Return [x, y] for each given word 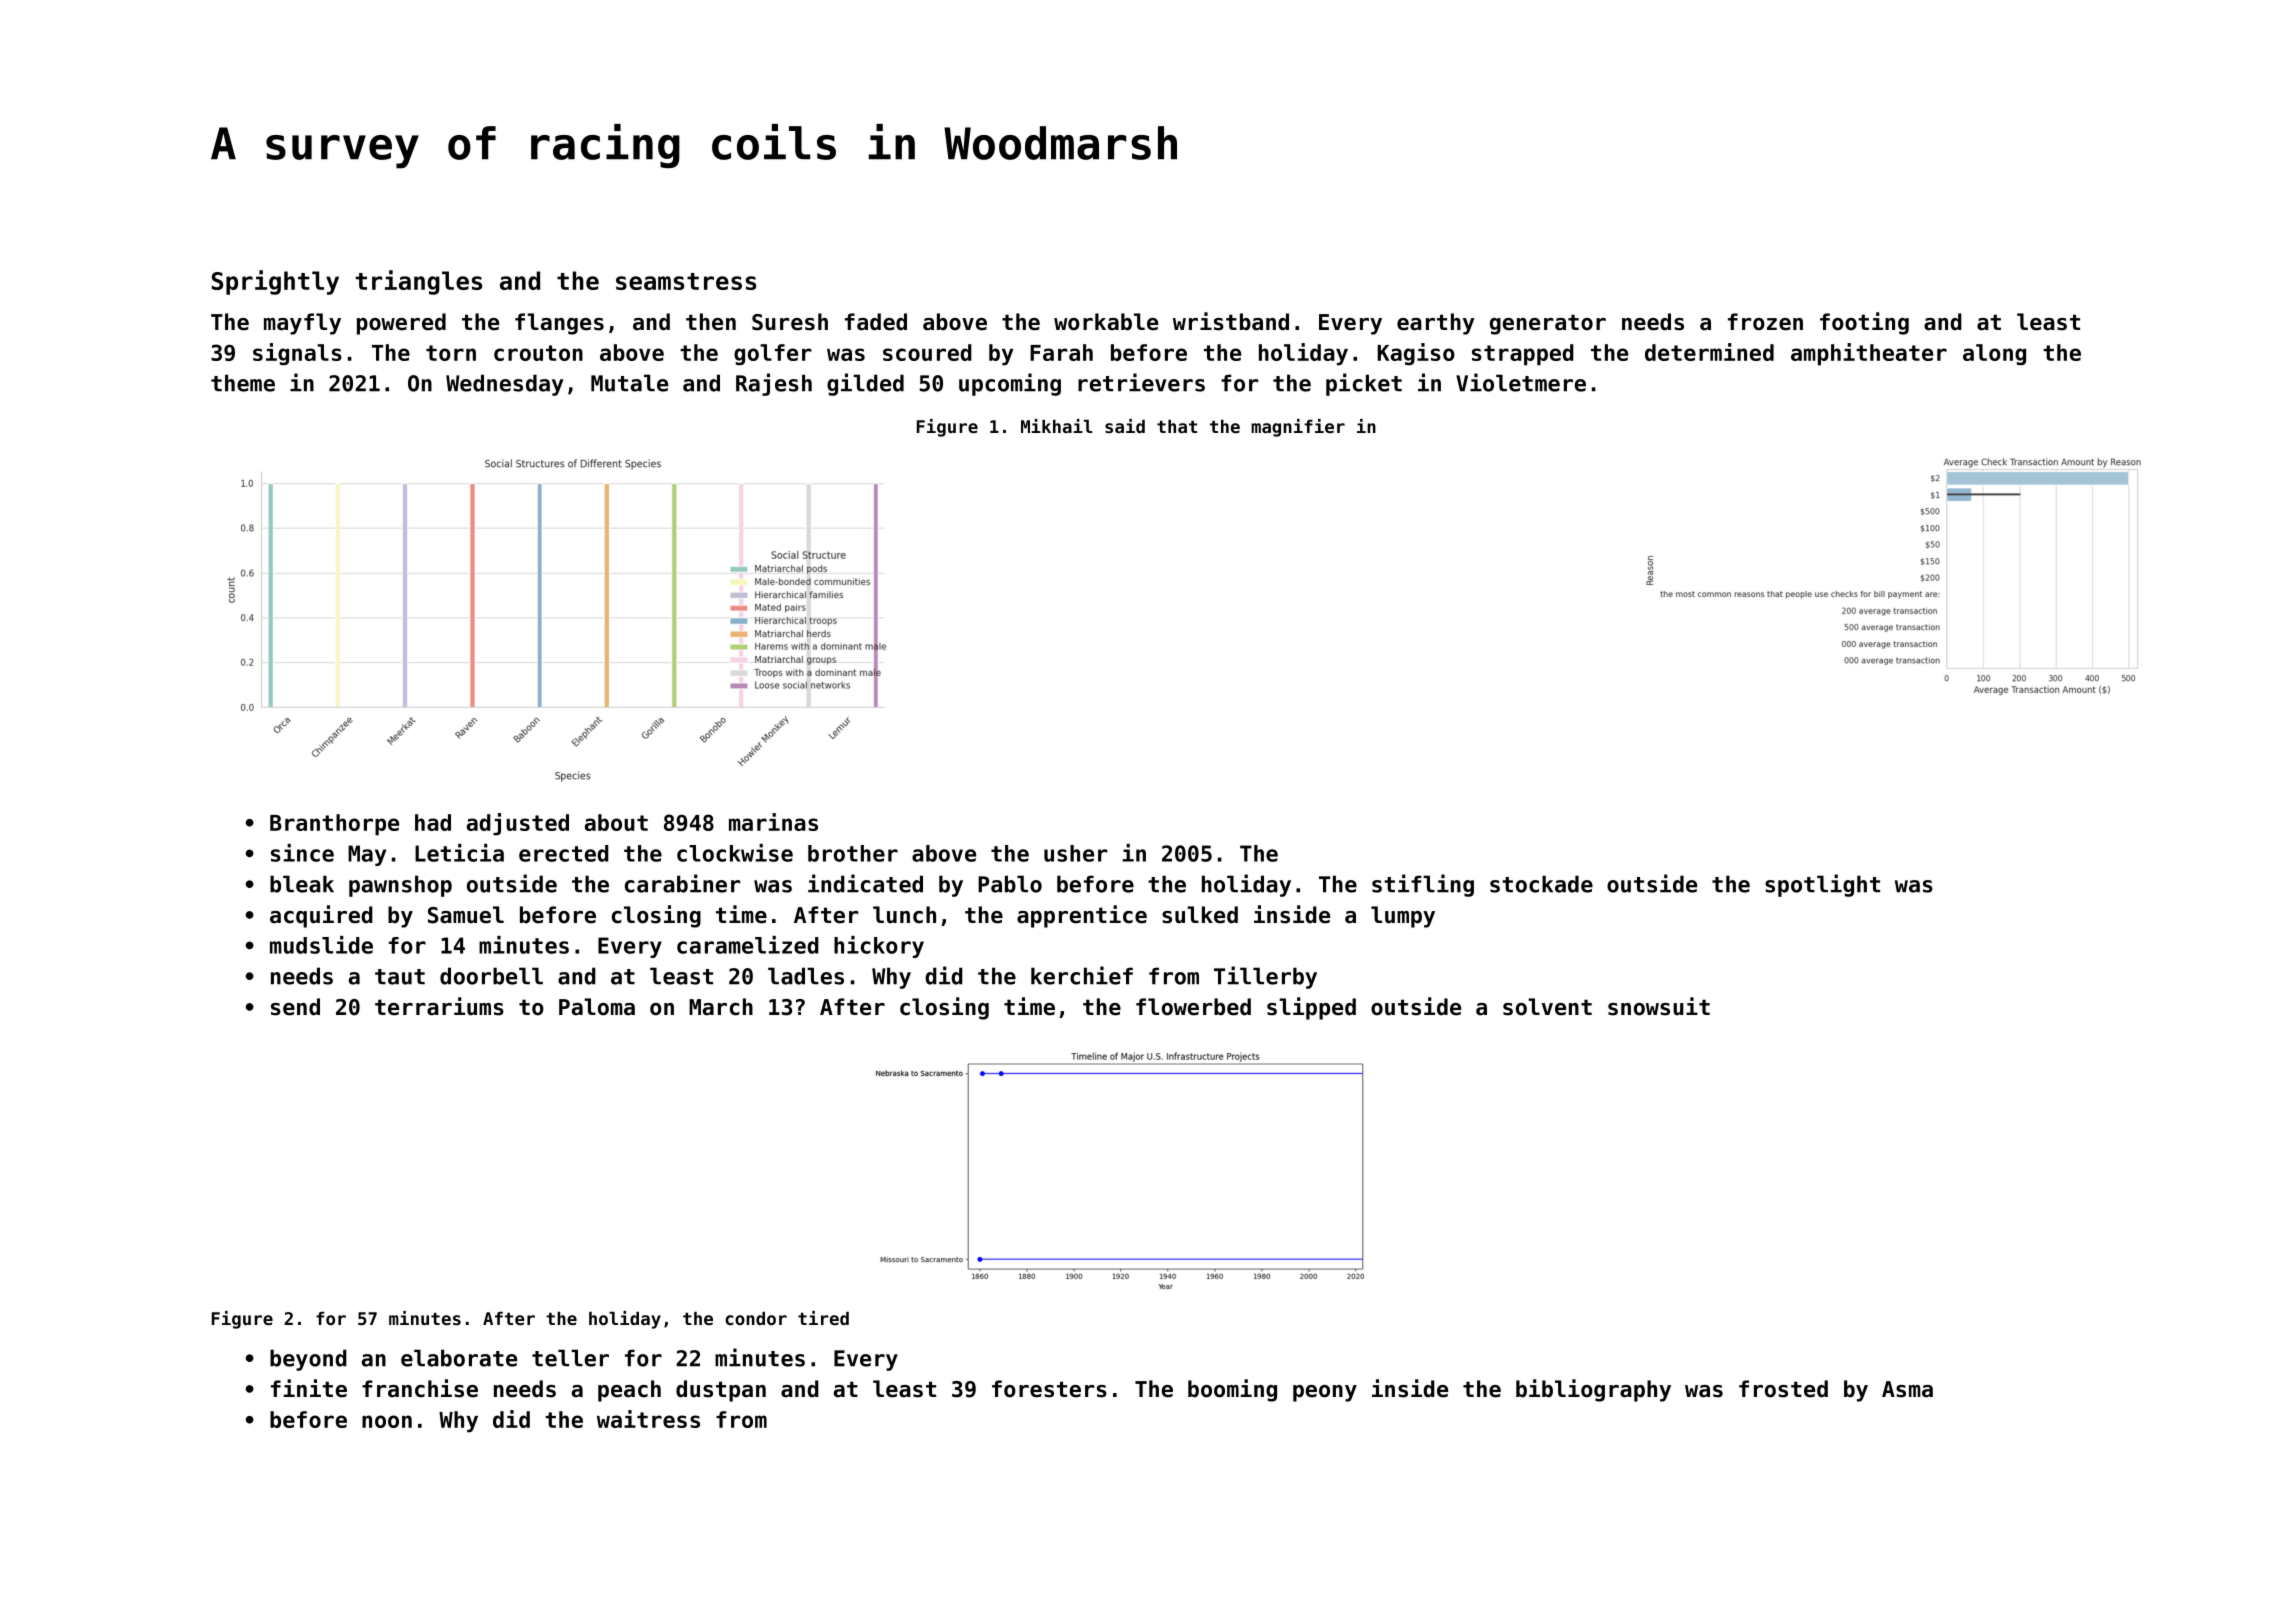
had [433, 822]
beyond [308, 1360]
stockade [1541, 884]
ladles [806, 976]
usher [1075, 853]
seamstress [686, 281]
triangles [419, 282]
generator [1548, 324]
